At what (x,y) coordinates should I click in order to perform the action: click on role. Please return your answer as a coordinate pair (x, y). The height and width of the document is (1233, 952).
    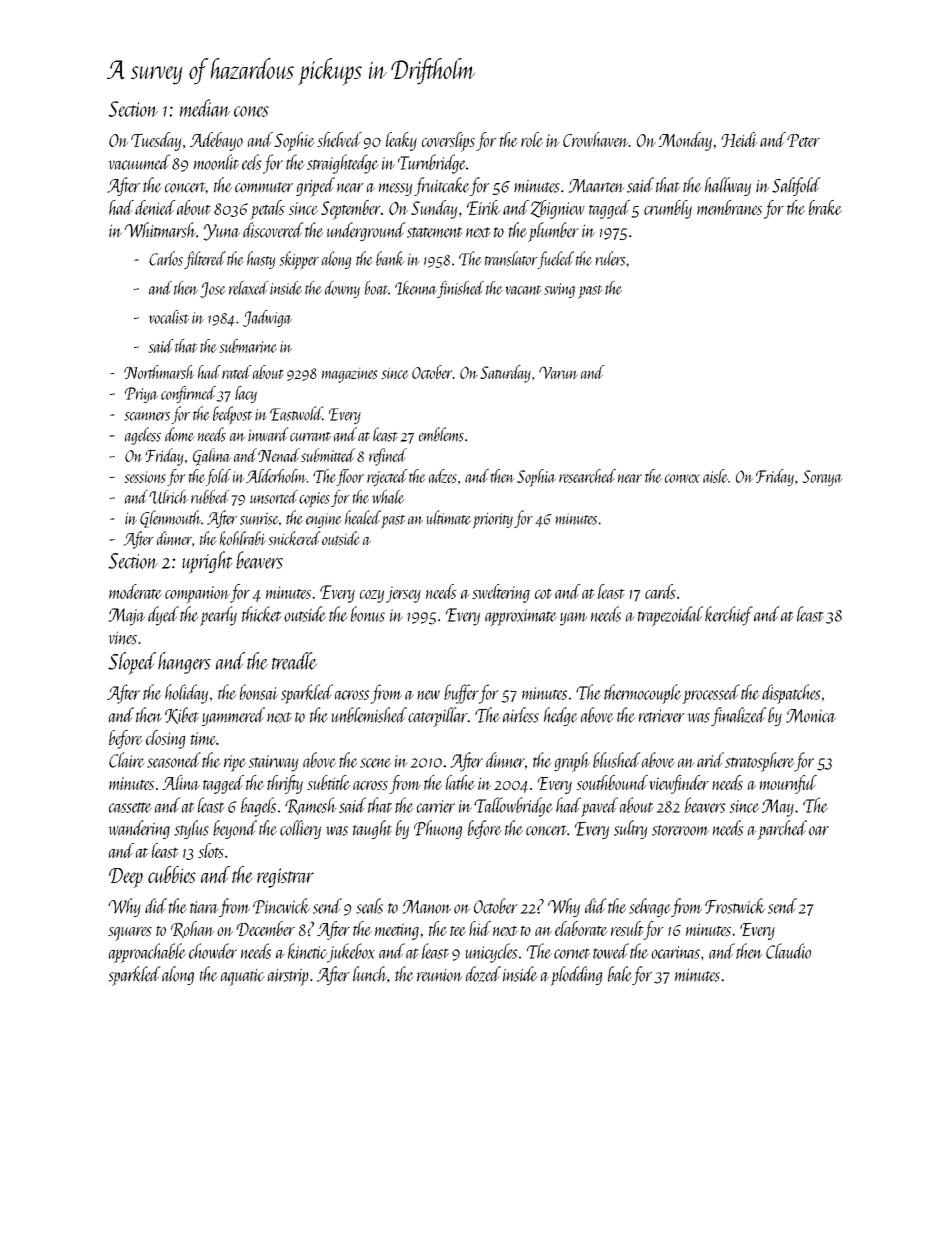
    Looking at the image, I should click on (532, 139).
